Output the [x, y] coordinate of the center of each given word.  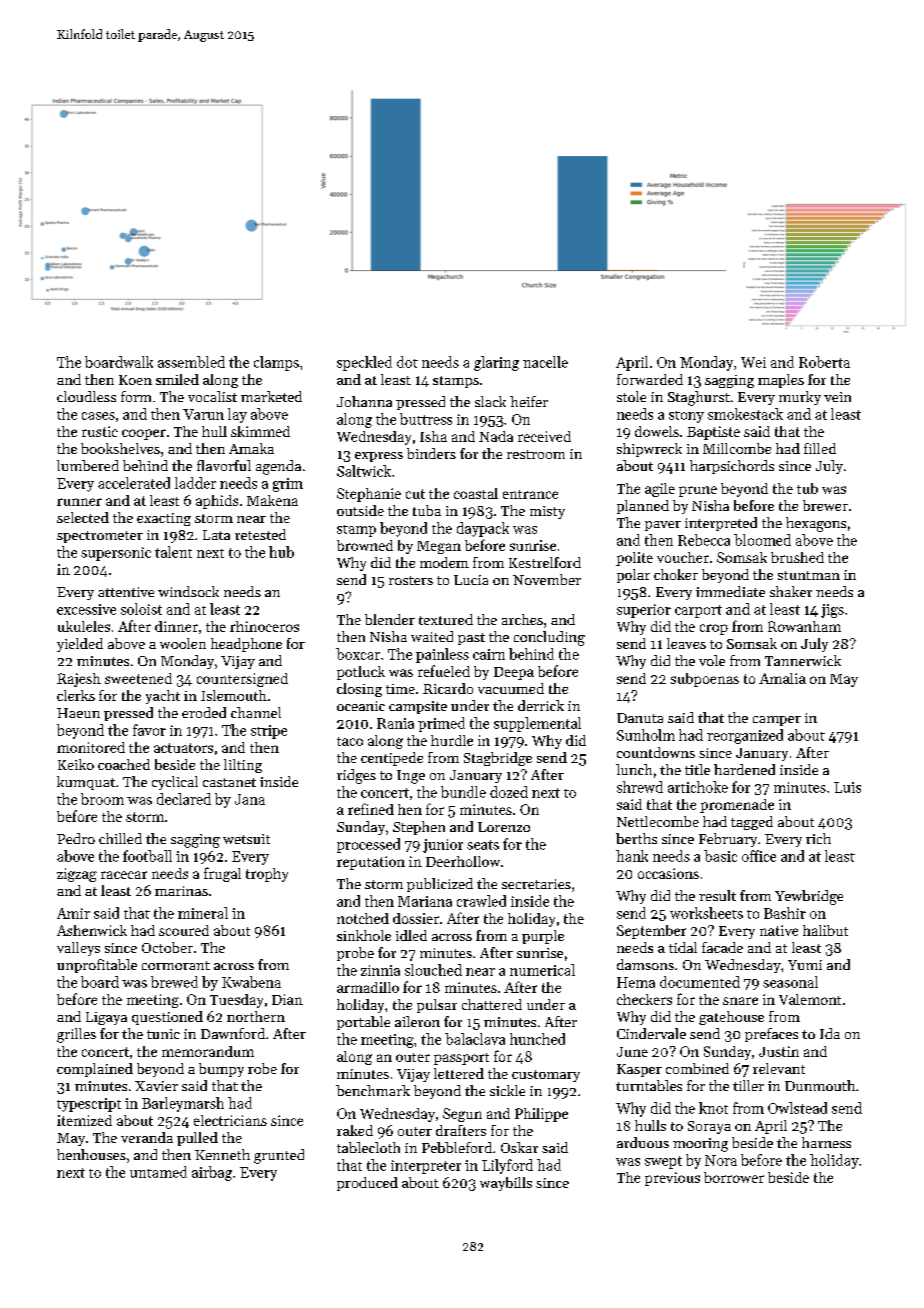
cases [98, 416]
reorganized [745, 736]
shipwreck [649, 450]
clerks [76, 695]
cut [415, 494]
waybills [506, 1184]
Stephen [419, 828]
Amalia [782, 678]
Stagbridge [498, 759]
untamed [158, 1172]
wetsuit [246, 839]
